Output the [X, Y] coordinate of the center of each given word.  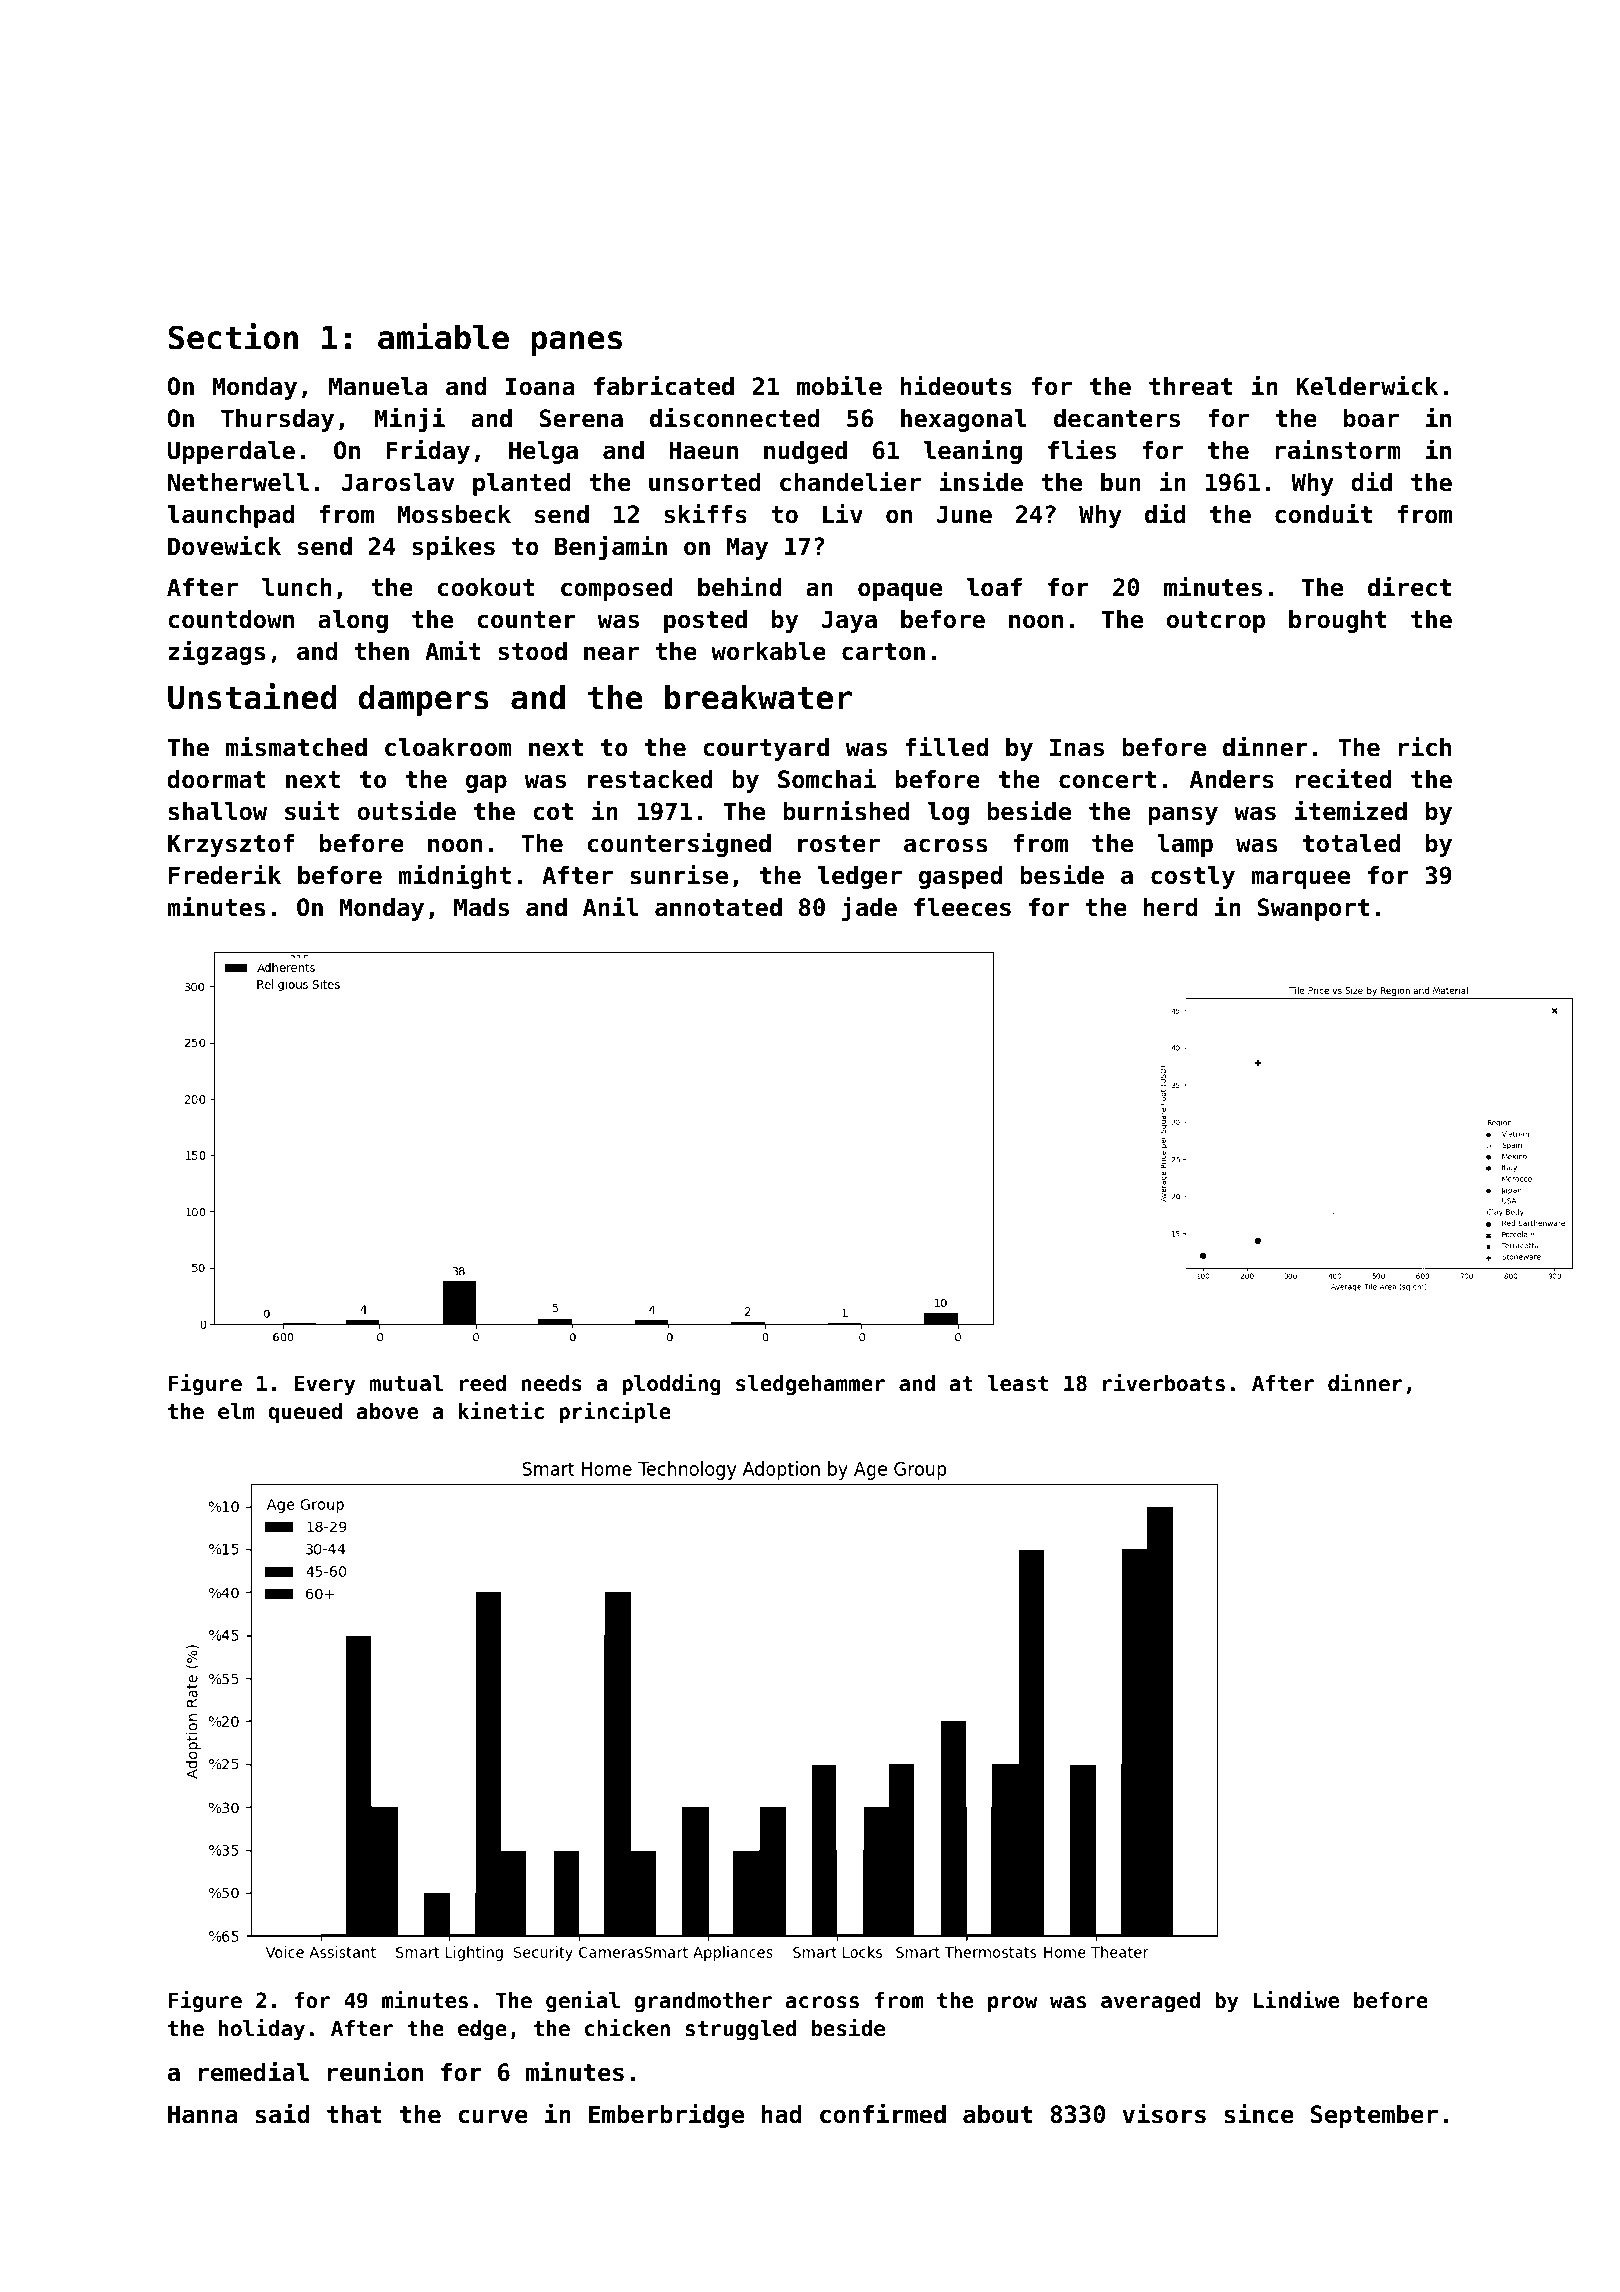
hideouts [956, 385]
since [1259, 2113]
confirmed [883, 2113]
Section [233, 336]
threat [1190, 386]
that [354, 2114]
